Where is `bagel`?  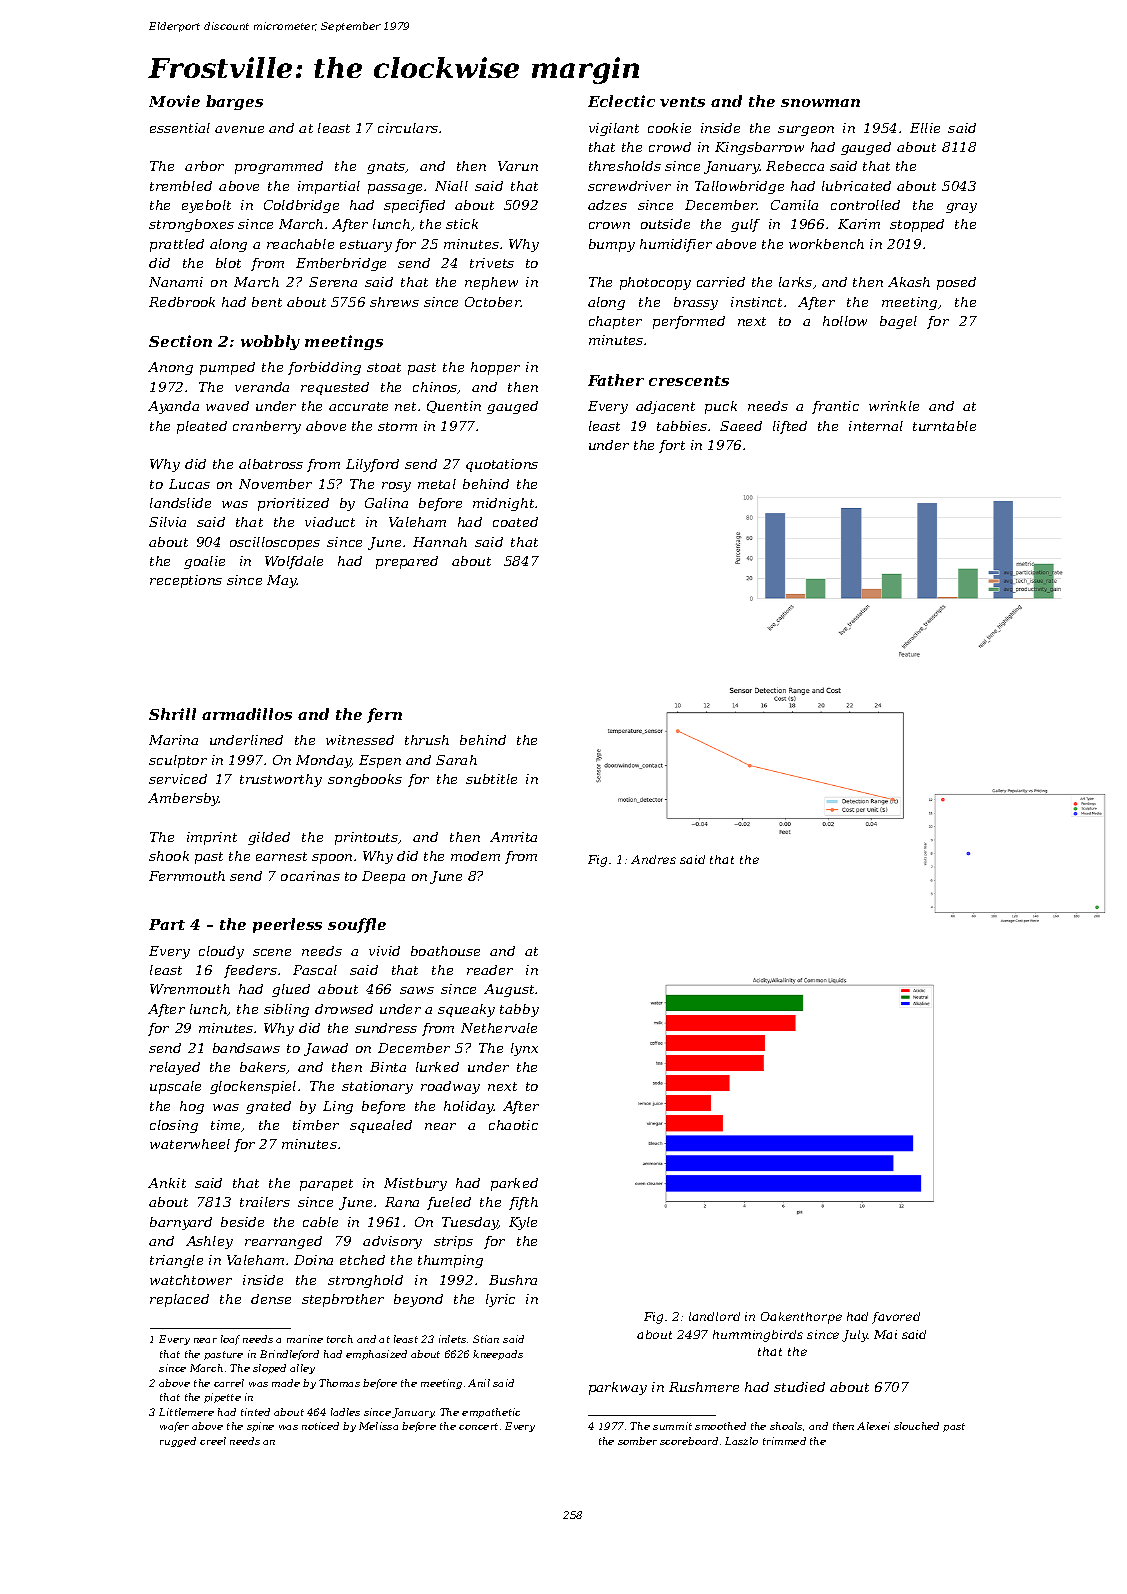
bagel is located at coordinates (898, 322).
